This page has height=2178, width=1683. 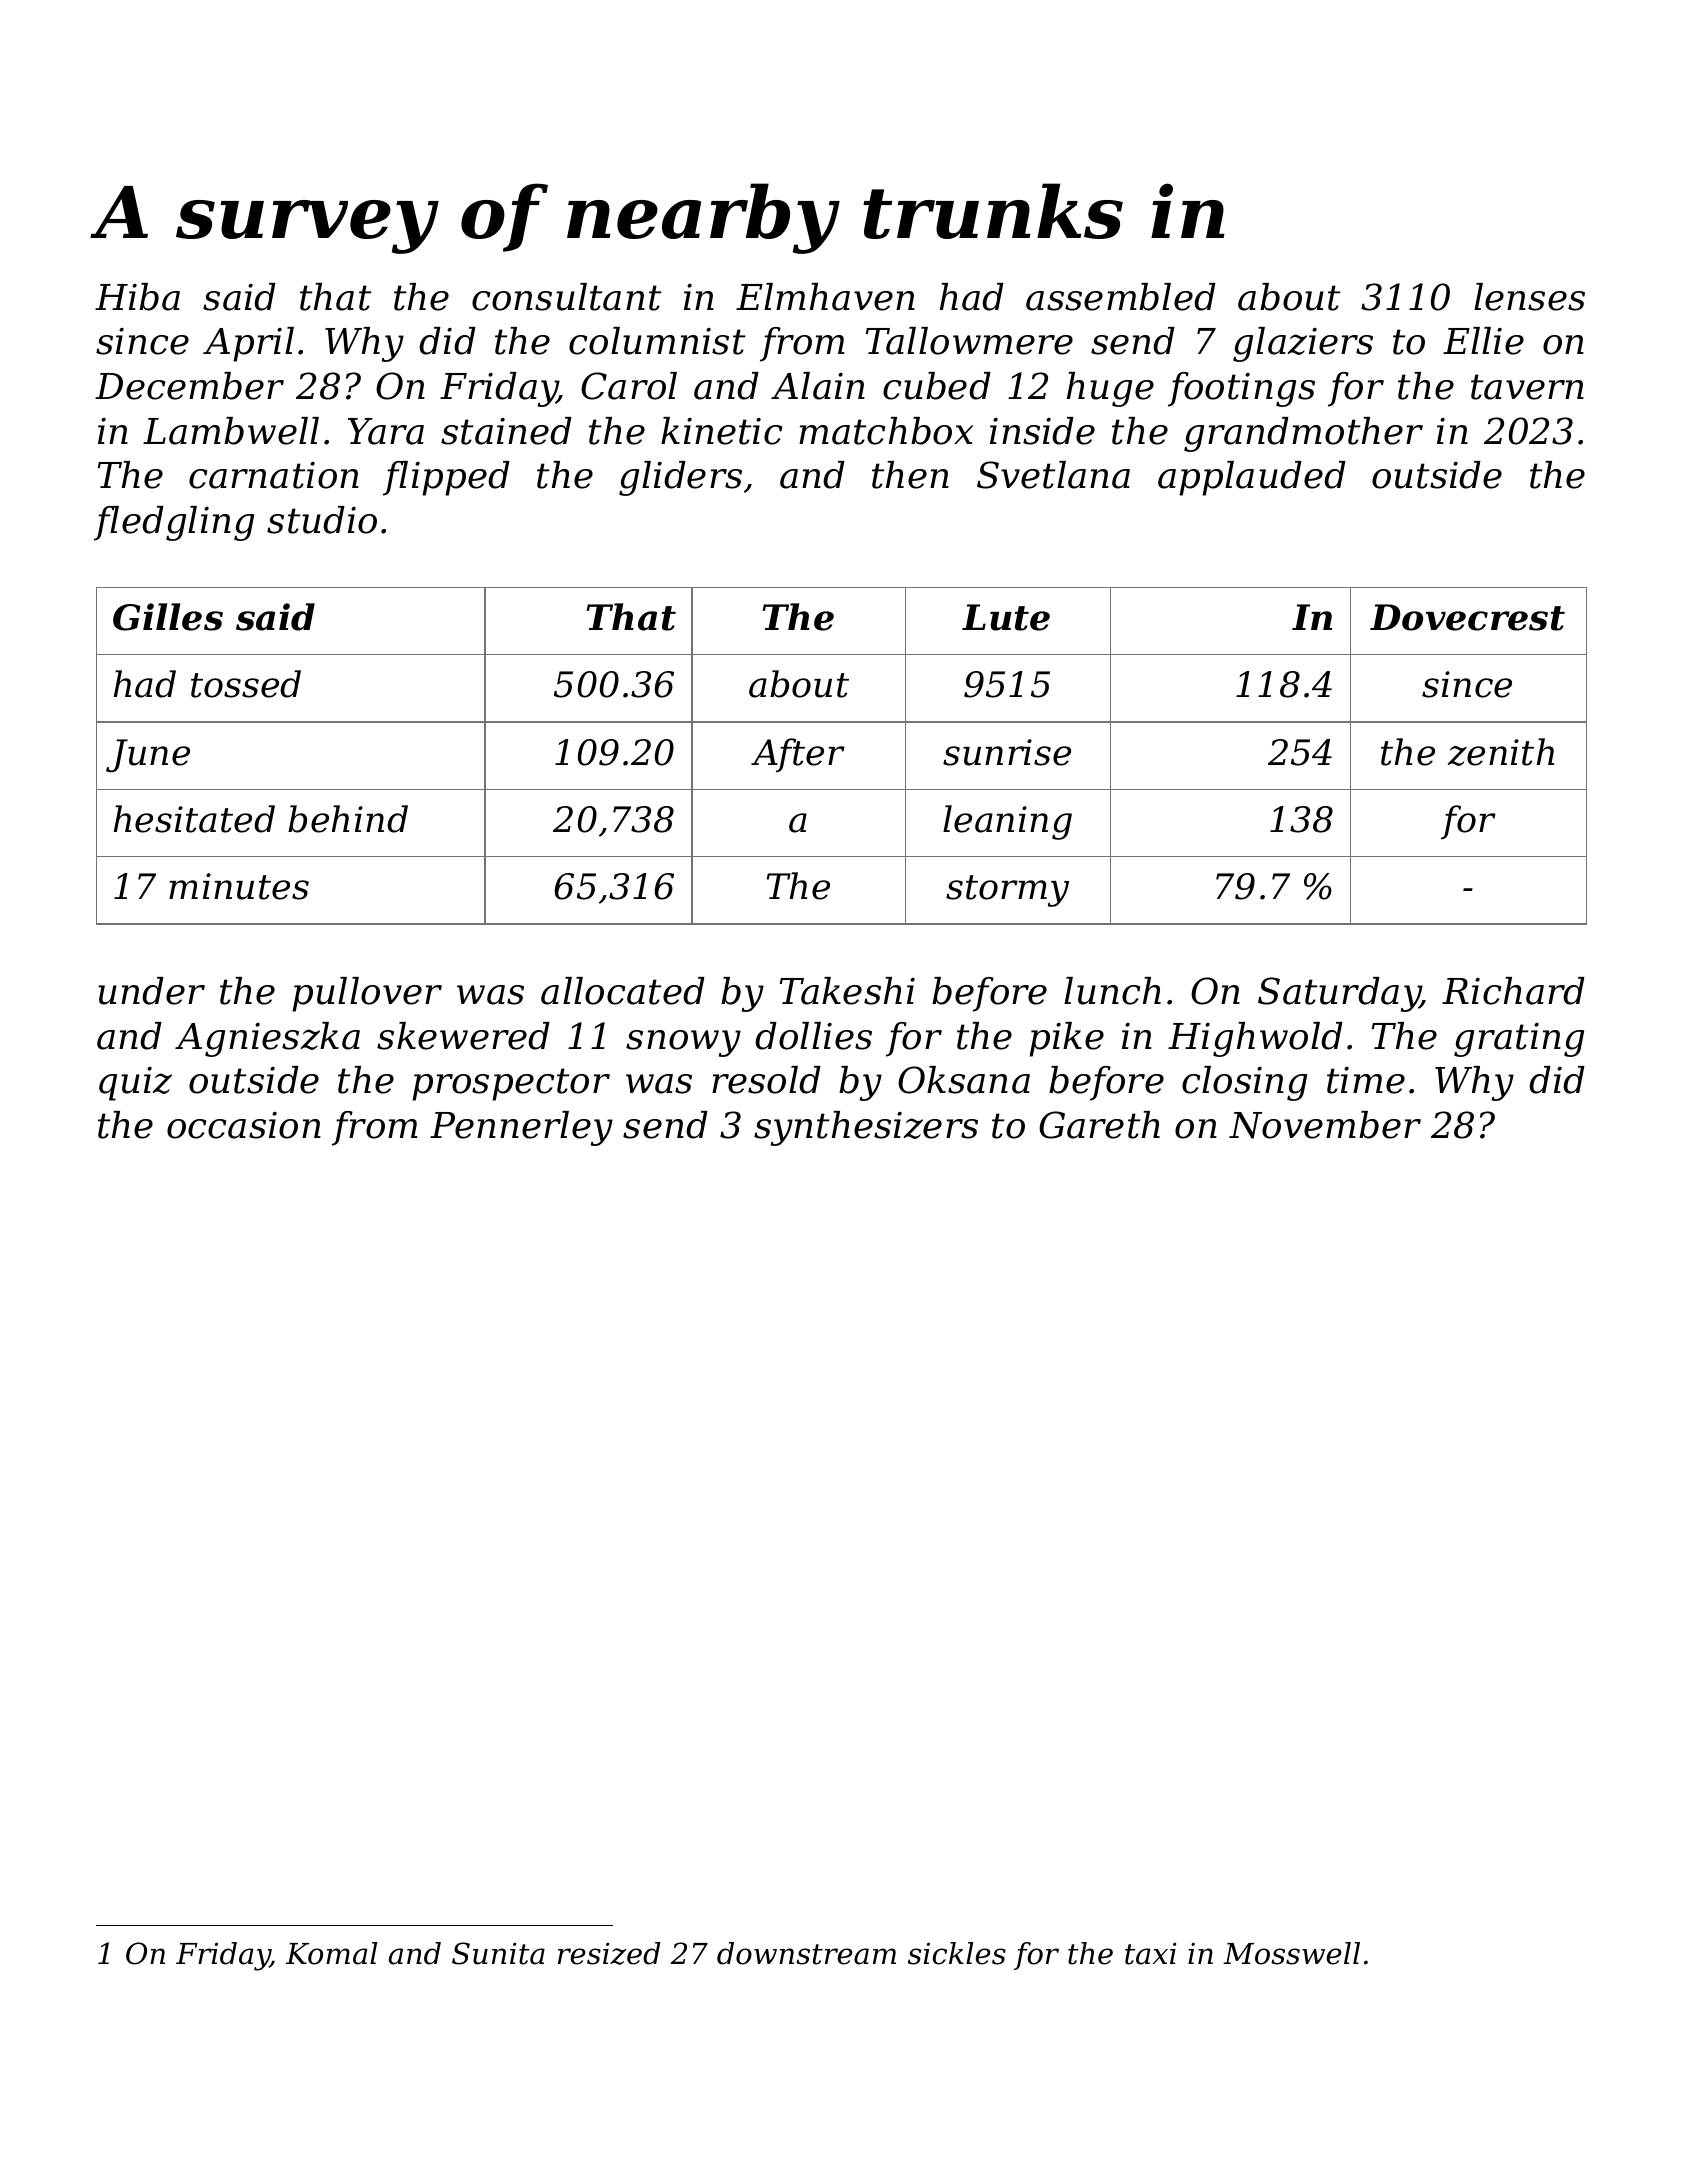 What do you see at coordinates (1325, 1125) in the page?
I see `November` at bounding box center [1325, 1125].
